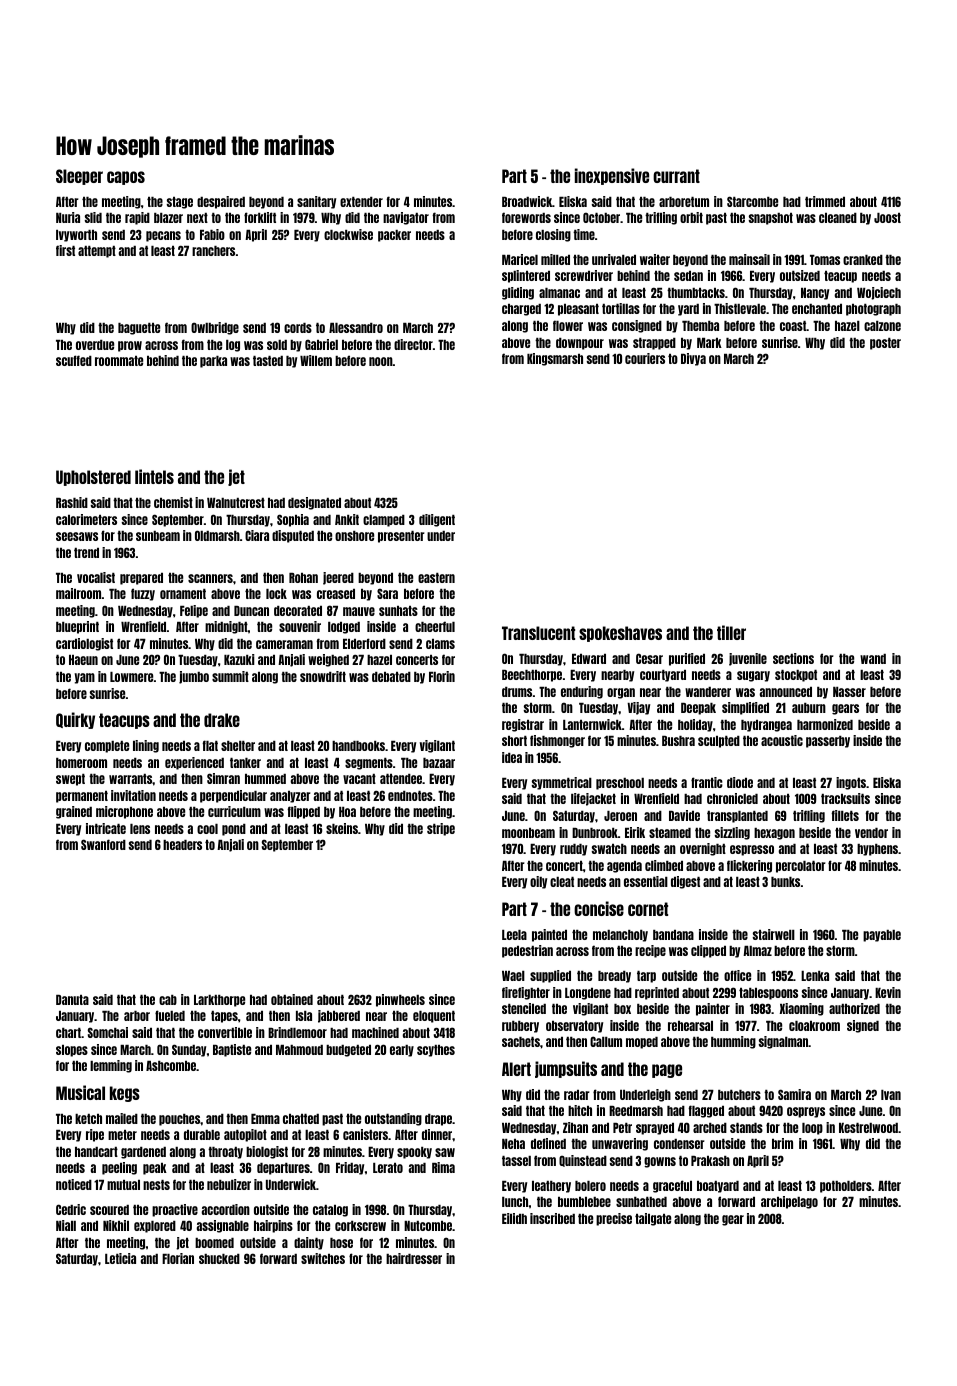 Image resolution: width=957 pixels, height=1386 pixels. I want to click on designated, so click(314, 503).
